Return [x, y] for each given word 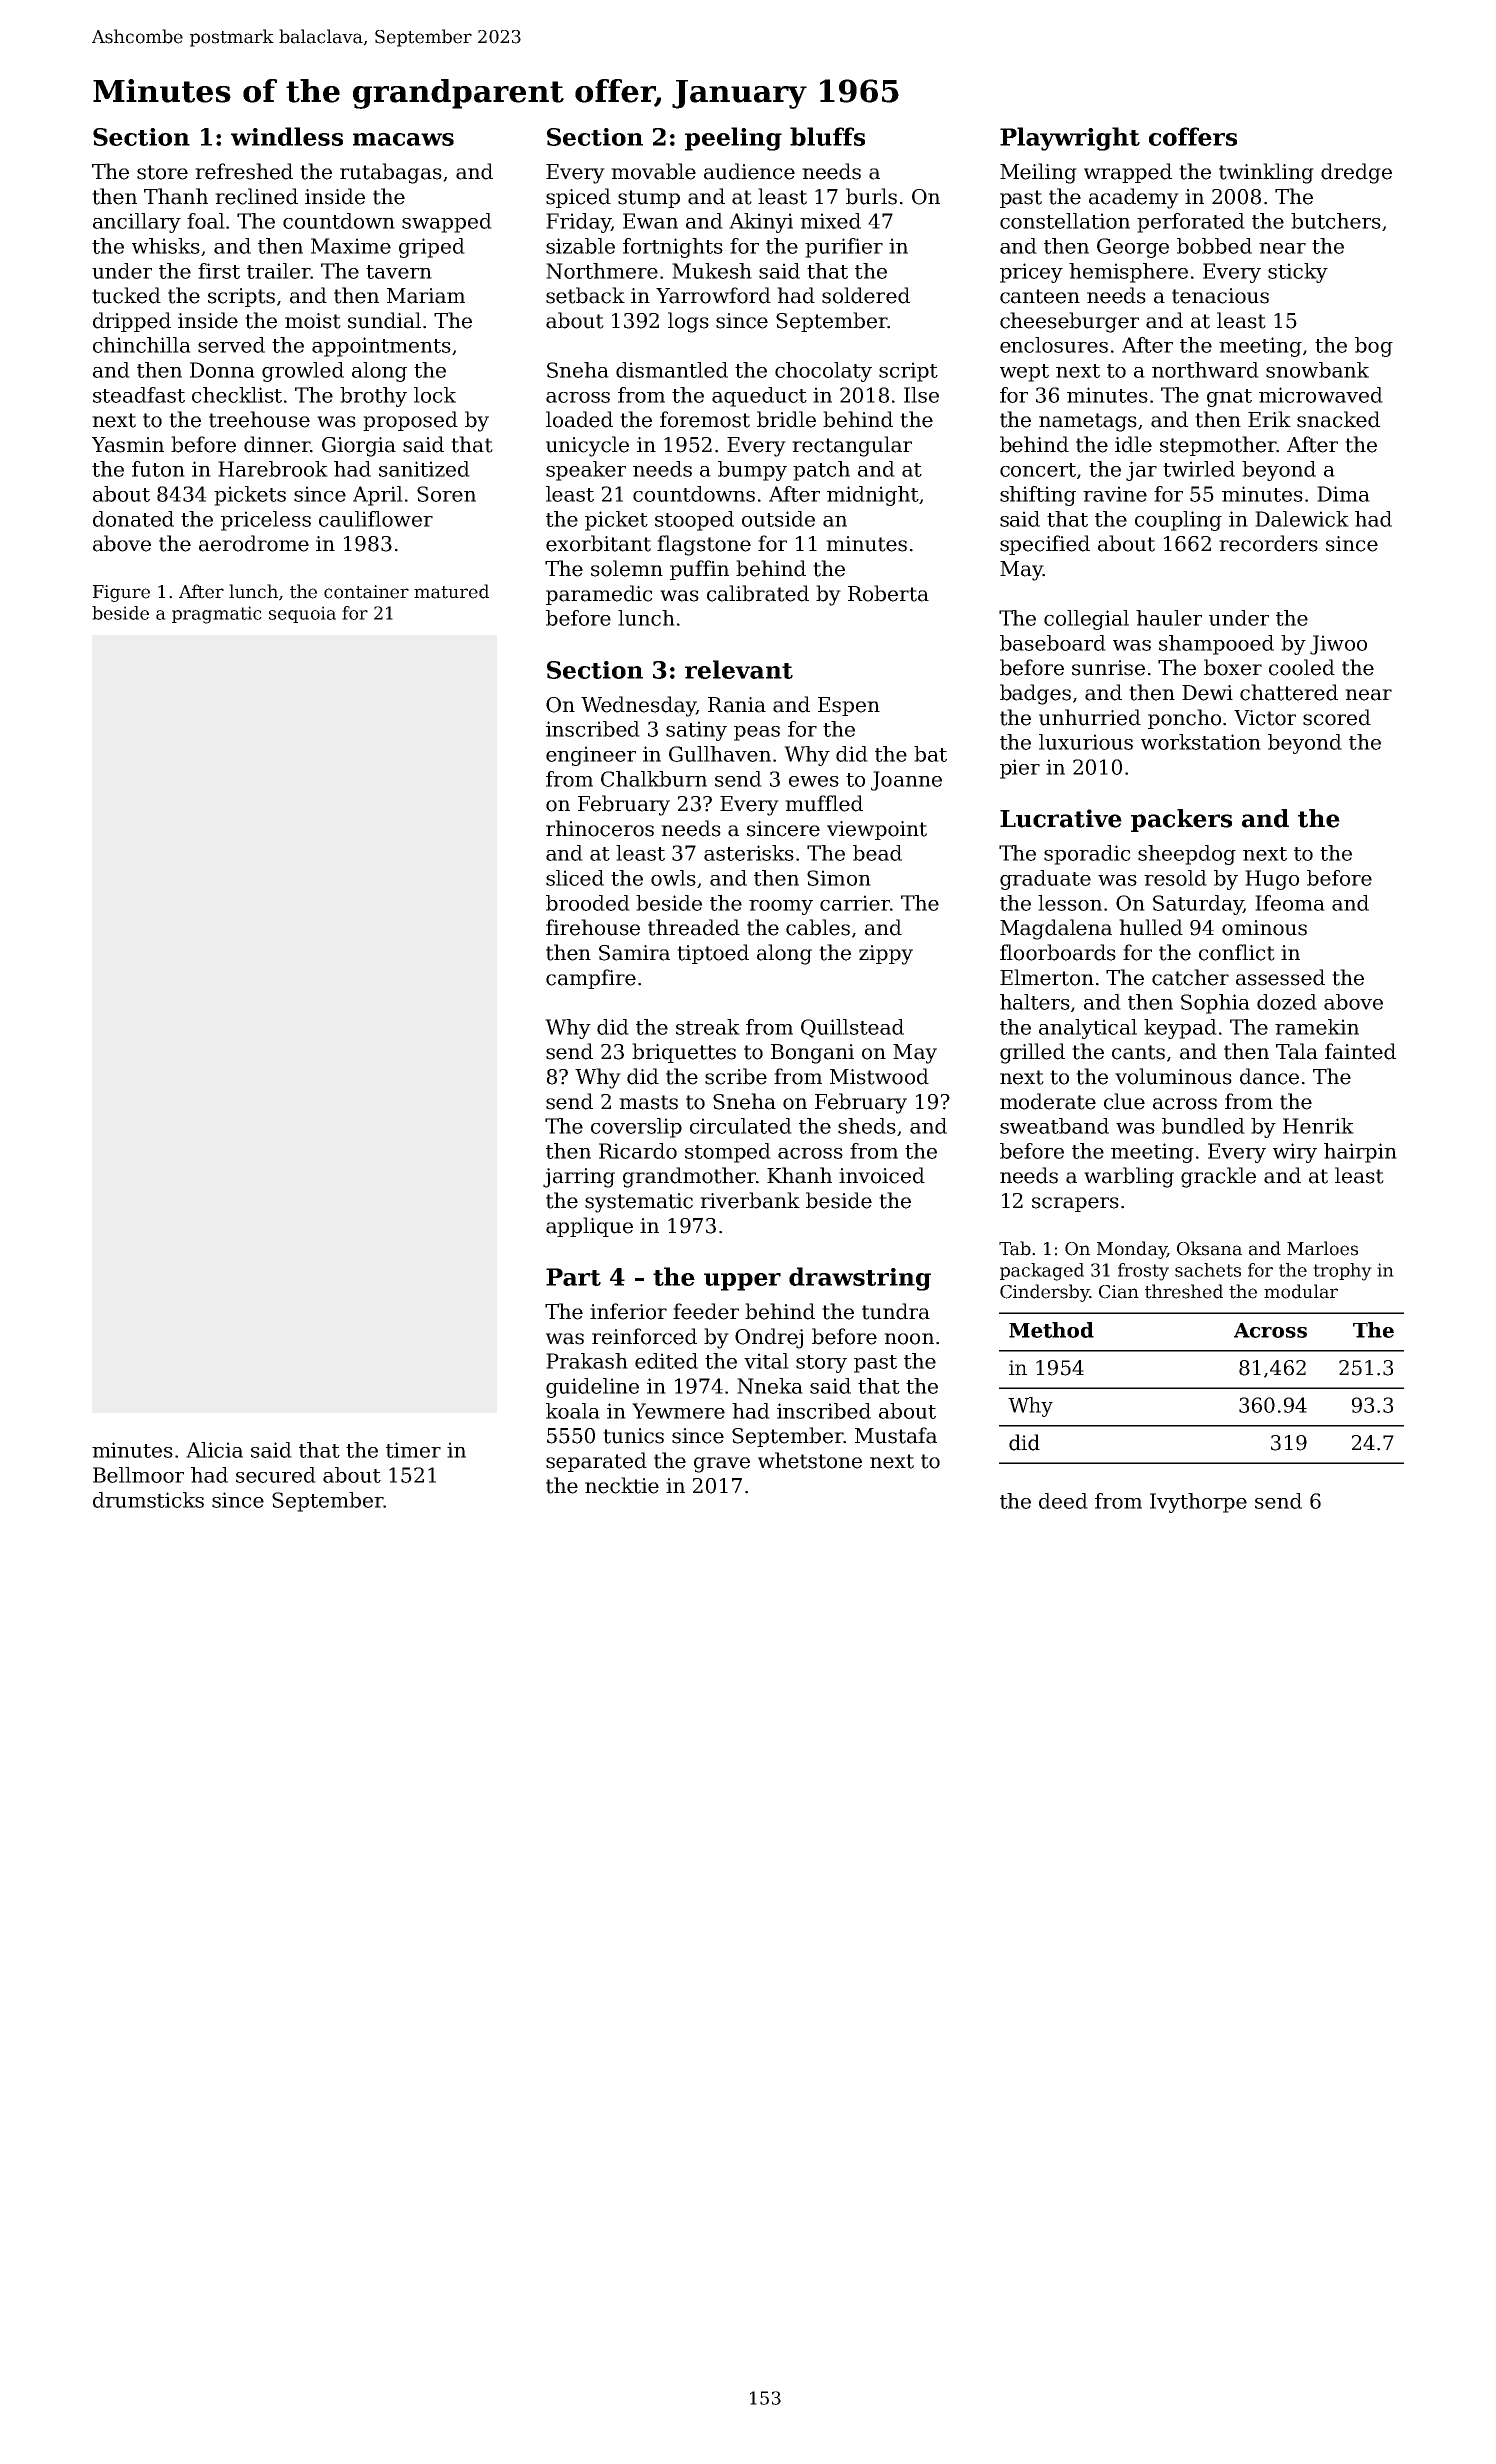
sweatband [1054, 1126]
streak [708, 1027]
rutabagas [391, 173]
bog [1374, 347]
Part [573, 1277]
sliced [575, 878]
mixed [830, 221]
